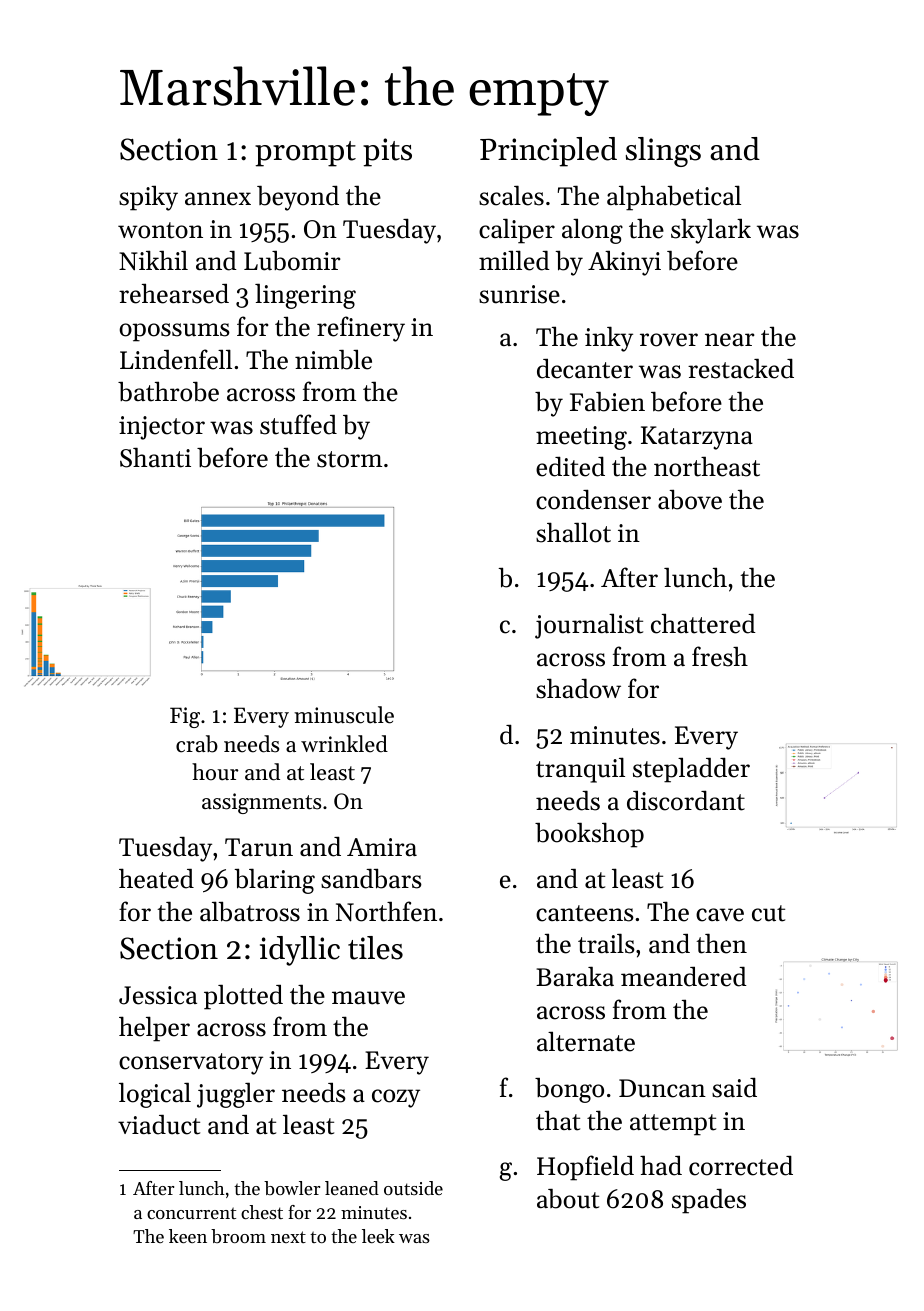 The image size is (924, 1311). What do you see at coordinates (558, 1121) in the screenshot?
I see `that` at bounding box center [558, 1121].
